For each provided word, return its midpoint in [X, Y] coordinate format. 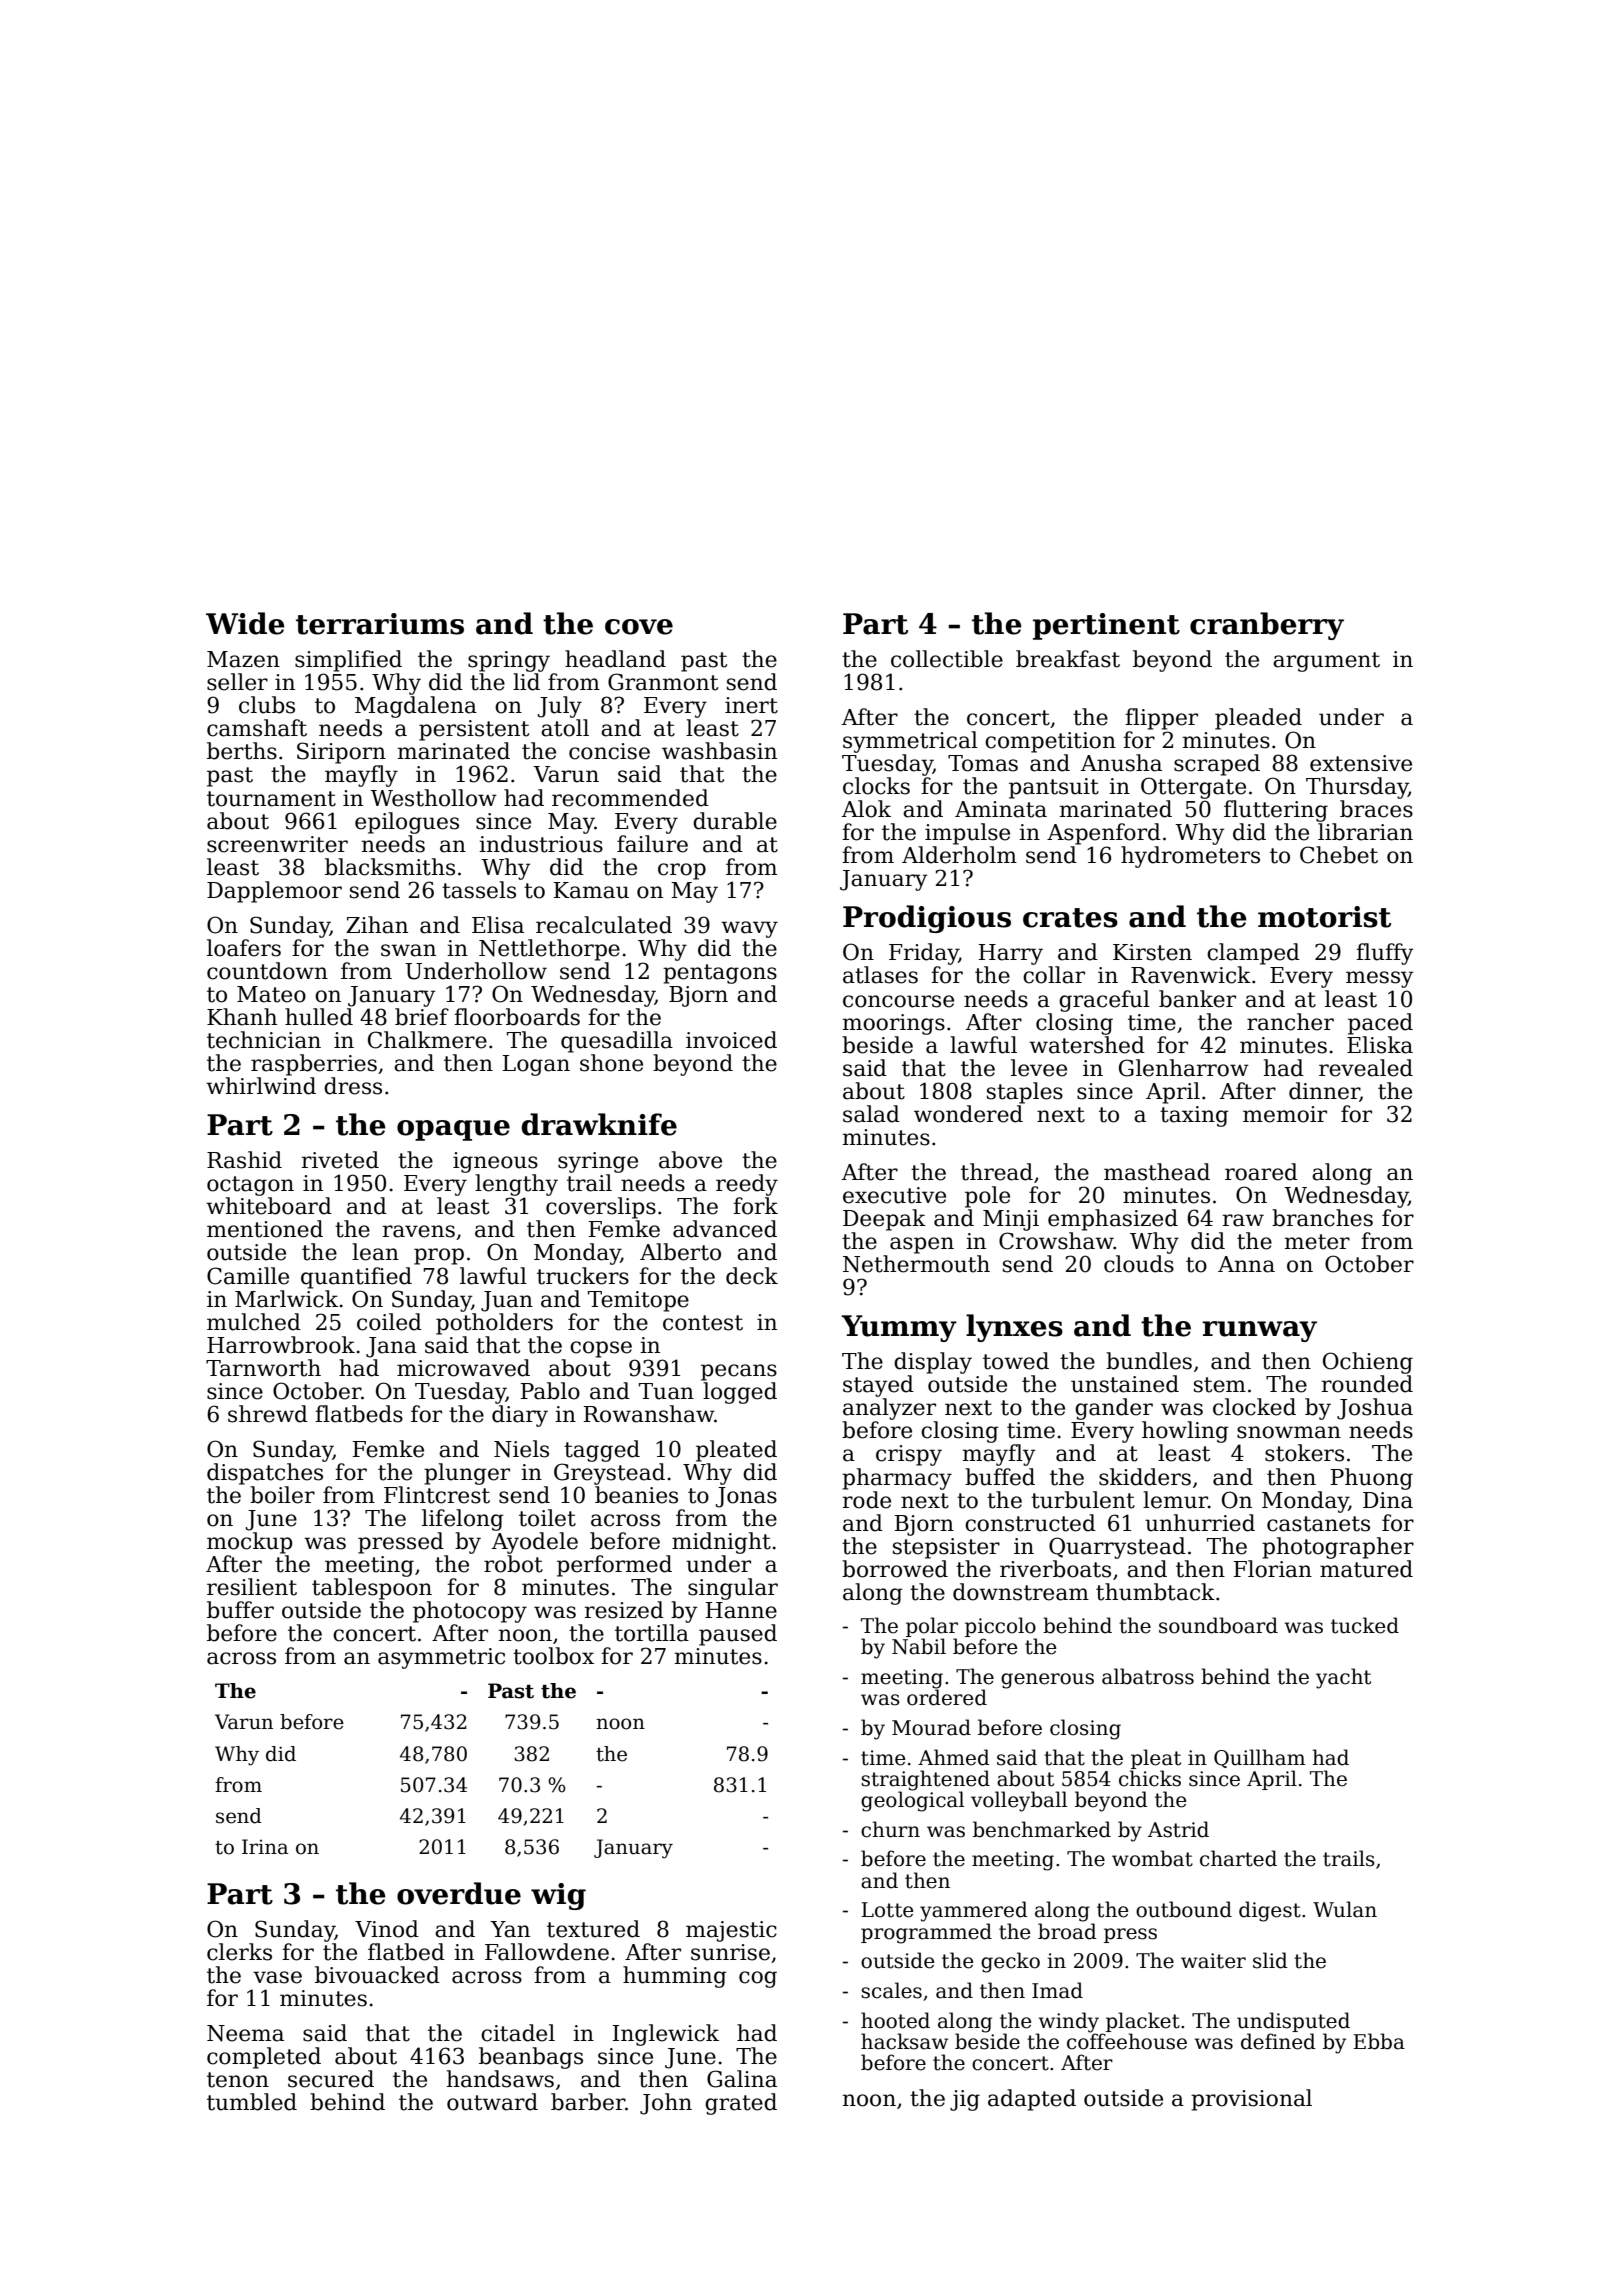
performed [614, 1566]
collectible [947, 659]
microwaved [463, 1368]
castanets [1318, 1524]
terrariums [380, 624]
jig [965, 2100]
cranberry [1267, 626]
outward [492, 2102]
